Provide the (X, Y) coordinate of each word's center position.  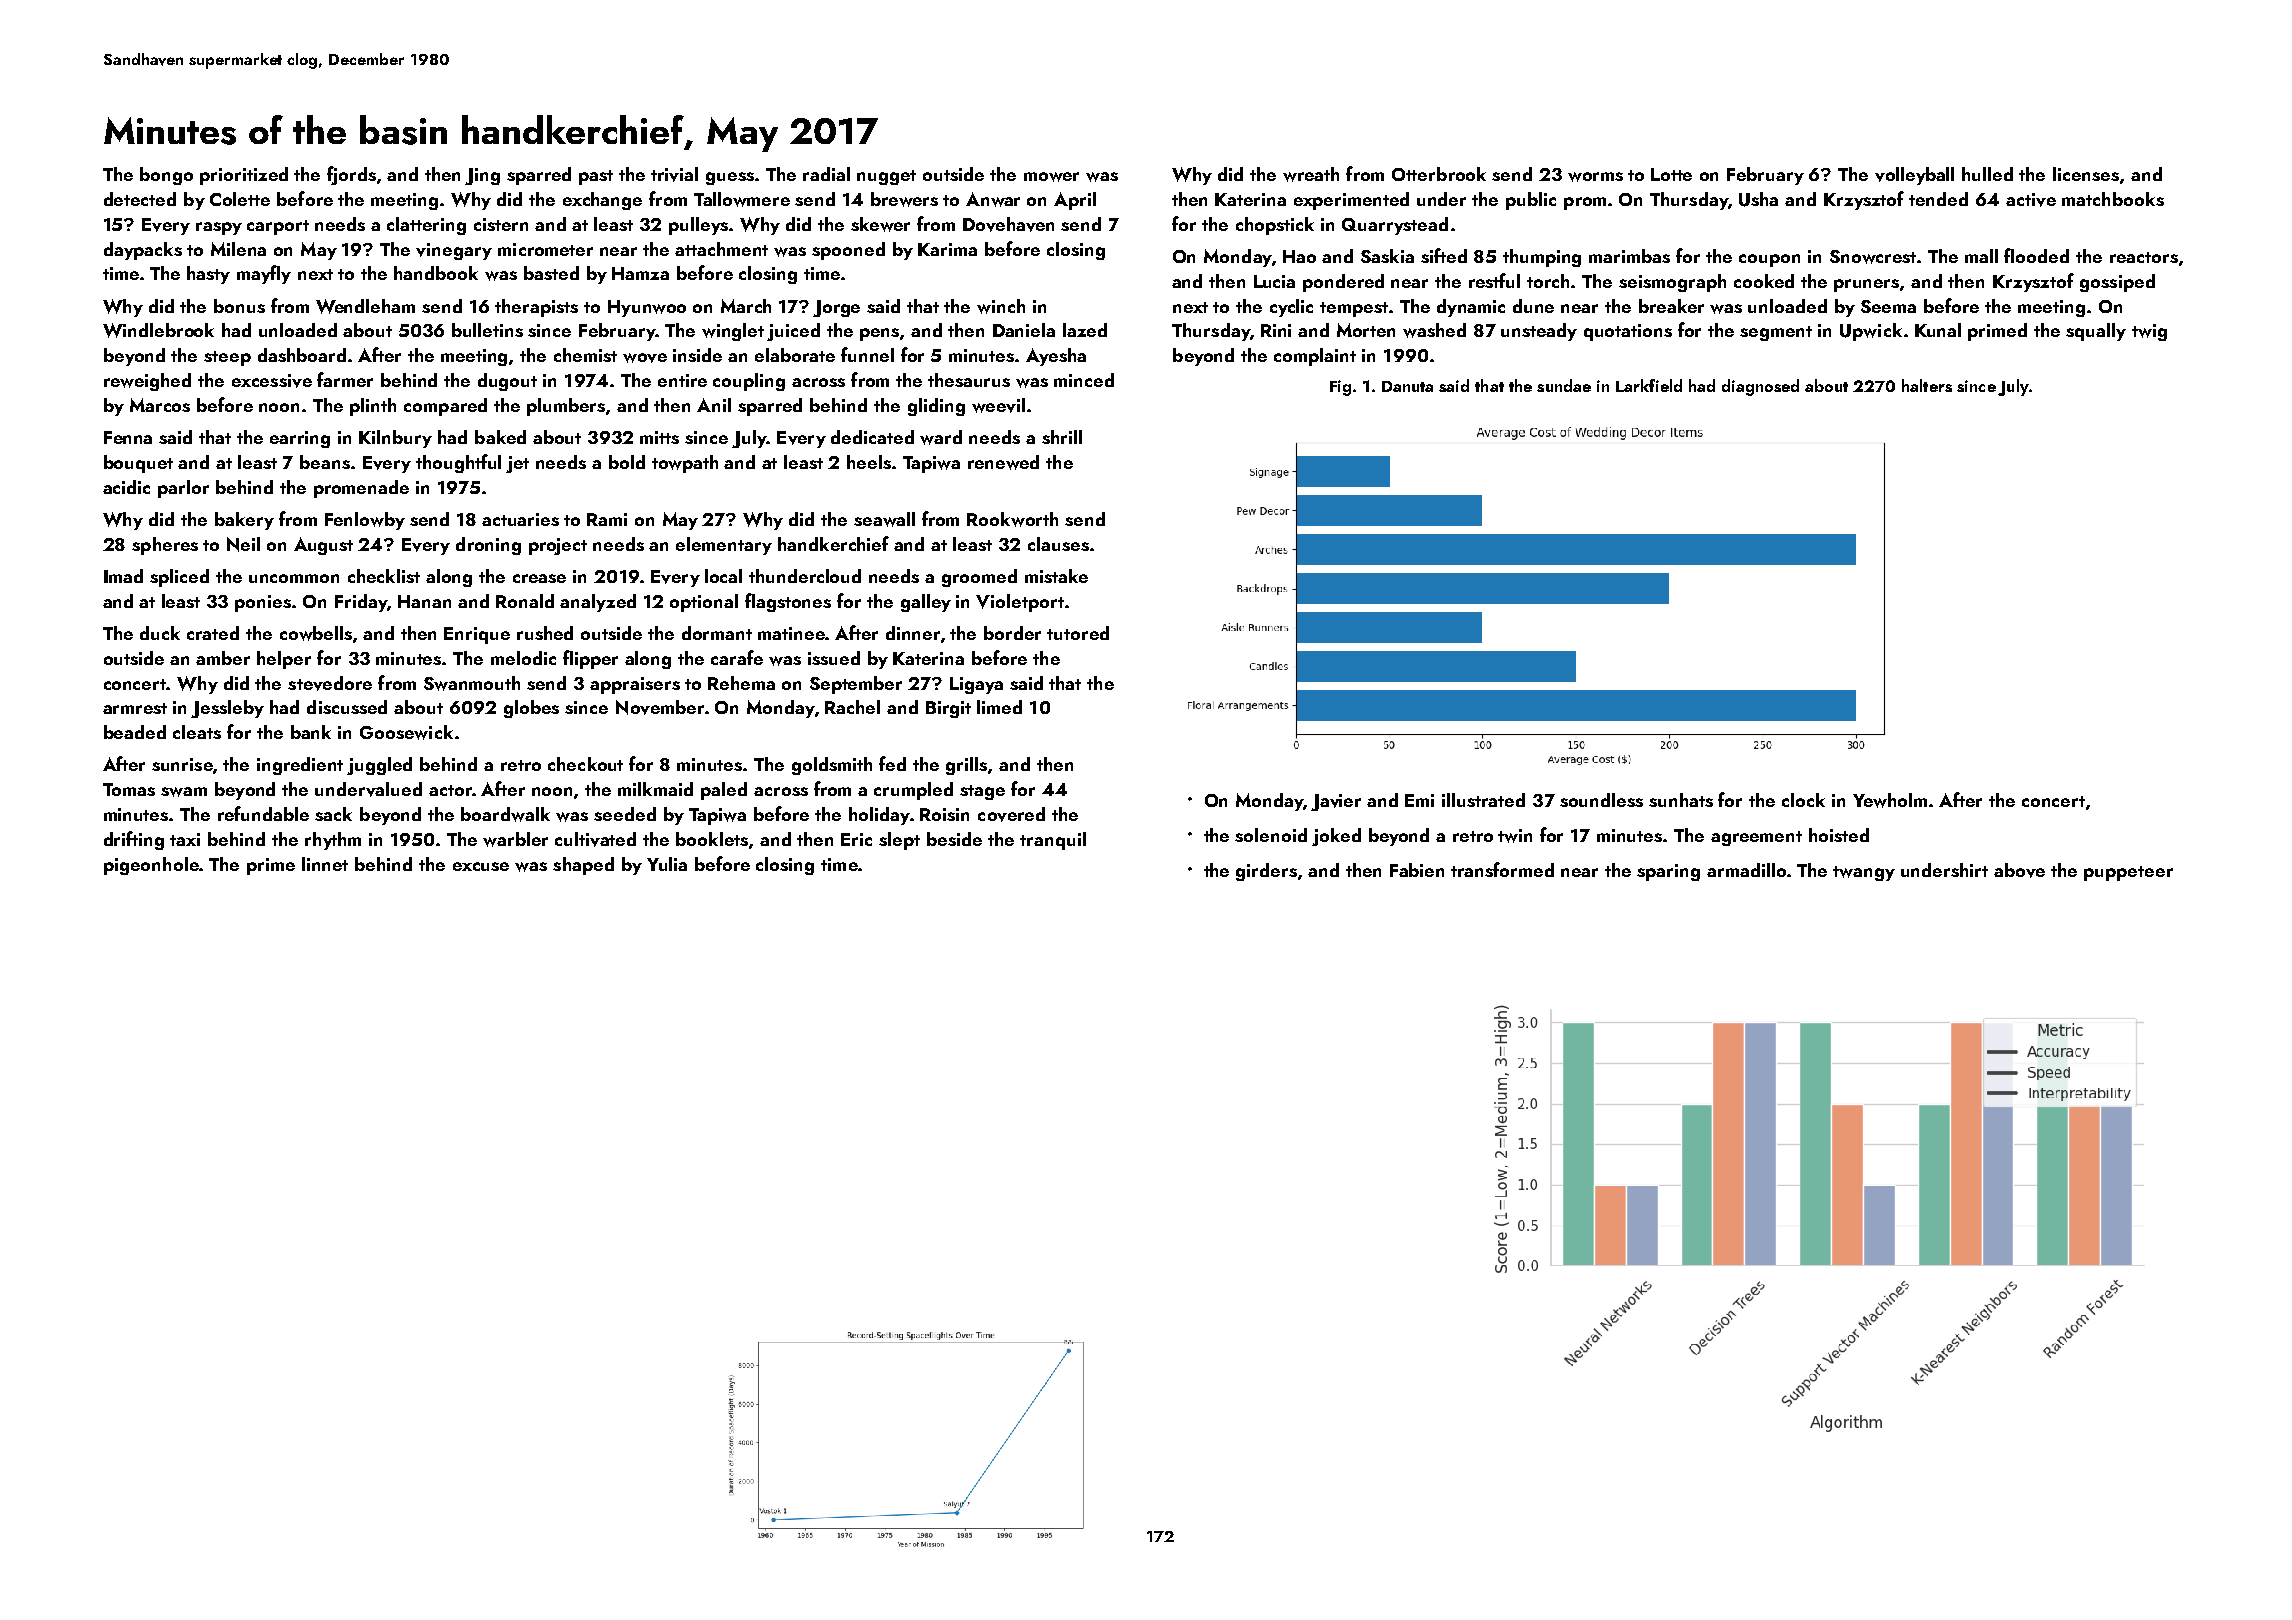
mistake (1056, 576)
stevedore (330, 683)
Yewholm (1890, 800)
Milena (238, 249)
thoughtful (458, 463)
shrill (1062, 437)
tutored (1078, 633)
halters (1927, 385)
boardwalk (505, 814)
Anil (714, 405)
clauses (1058, 544)
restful (1494, 280)
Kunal (1938, 330)
